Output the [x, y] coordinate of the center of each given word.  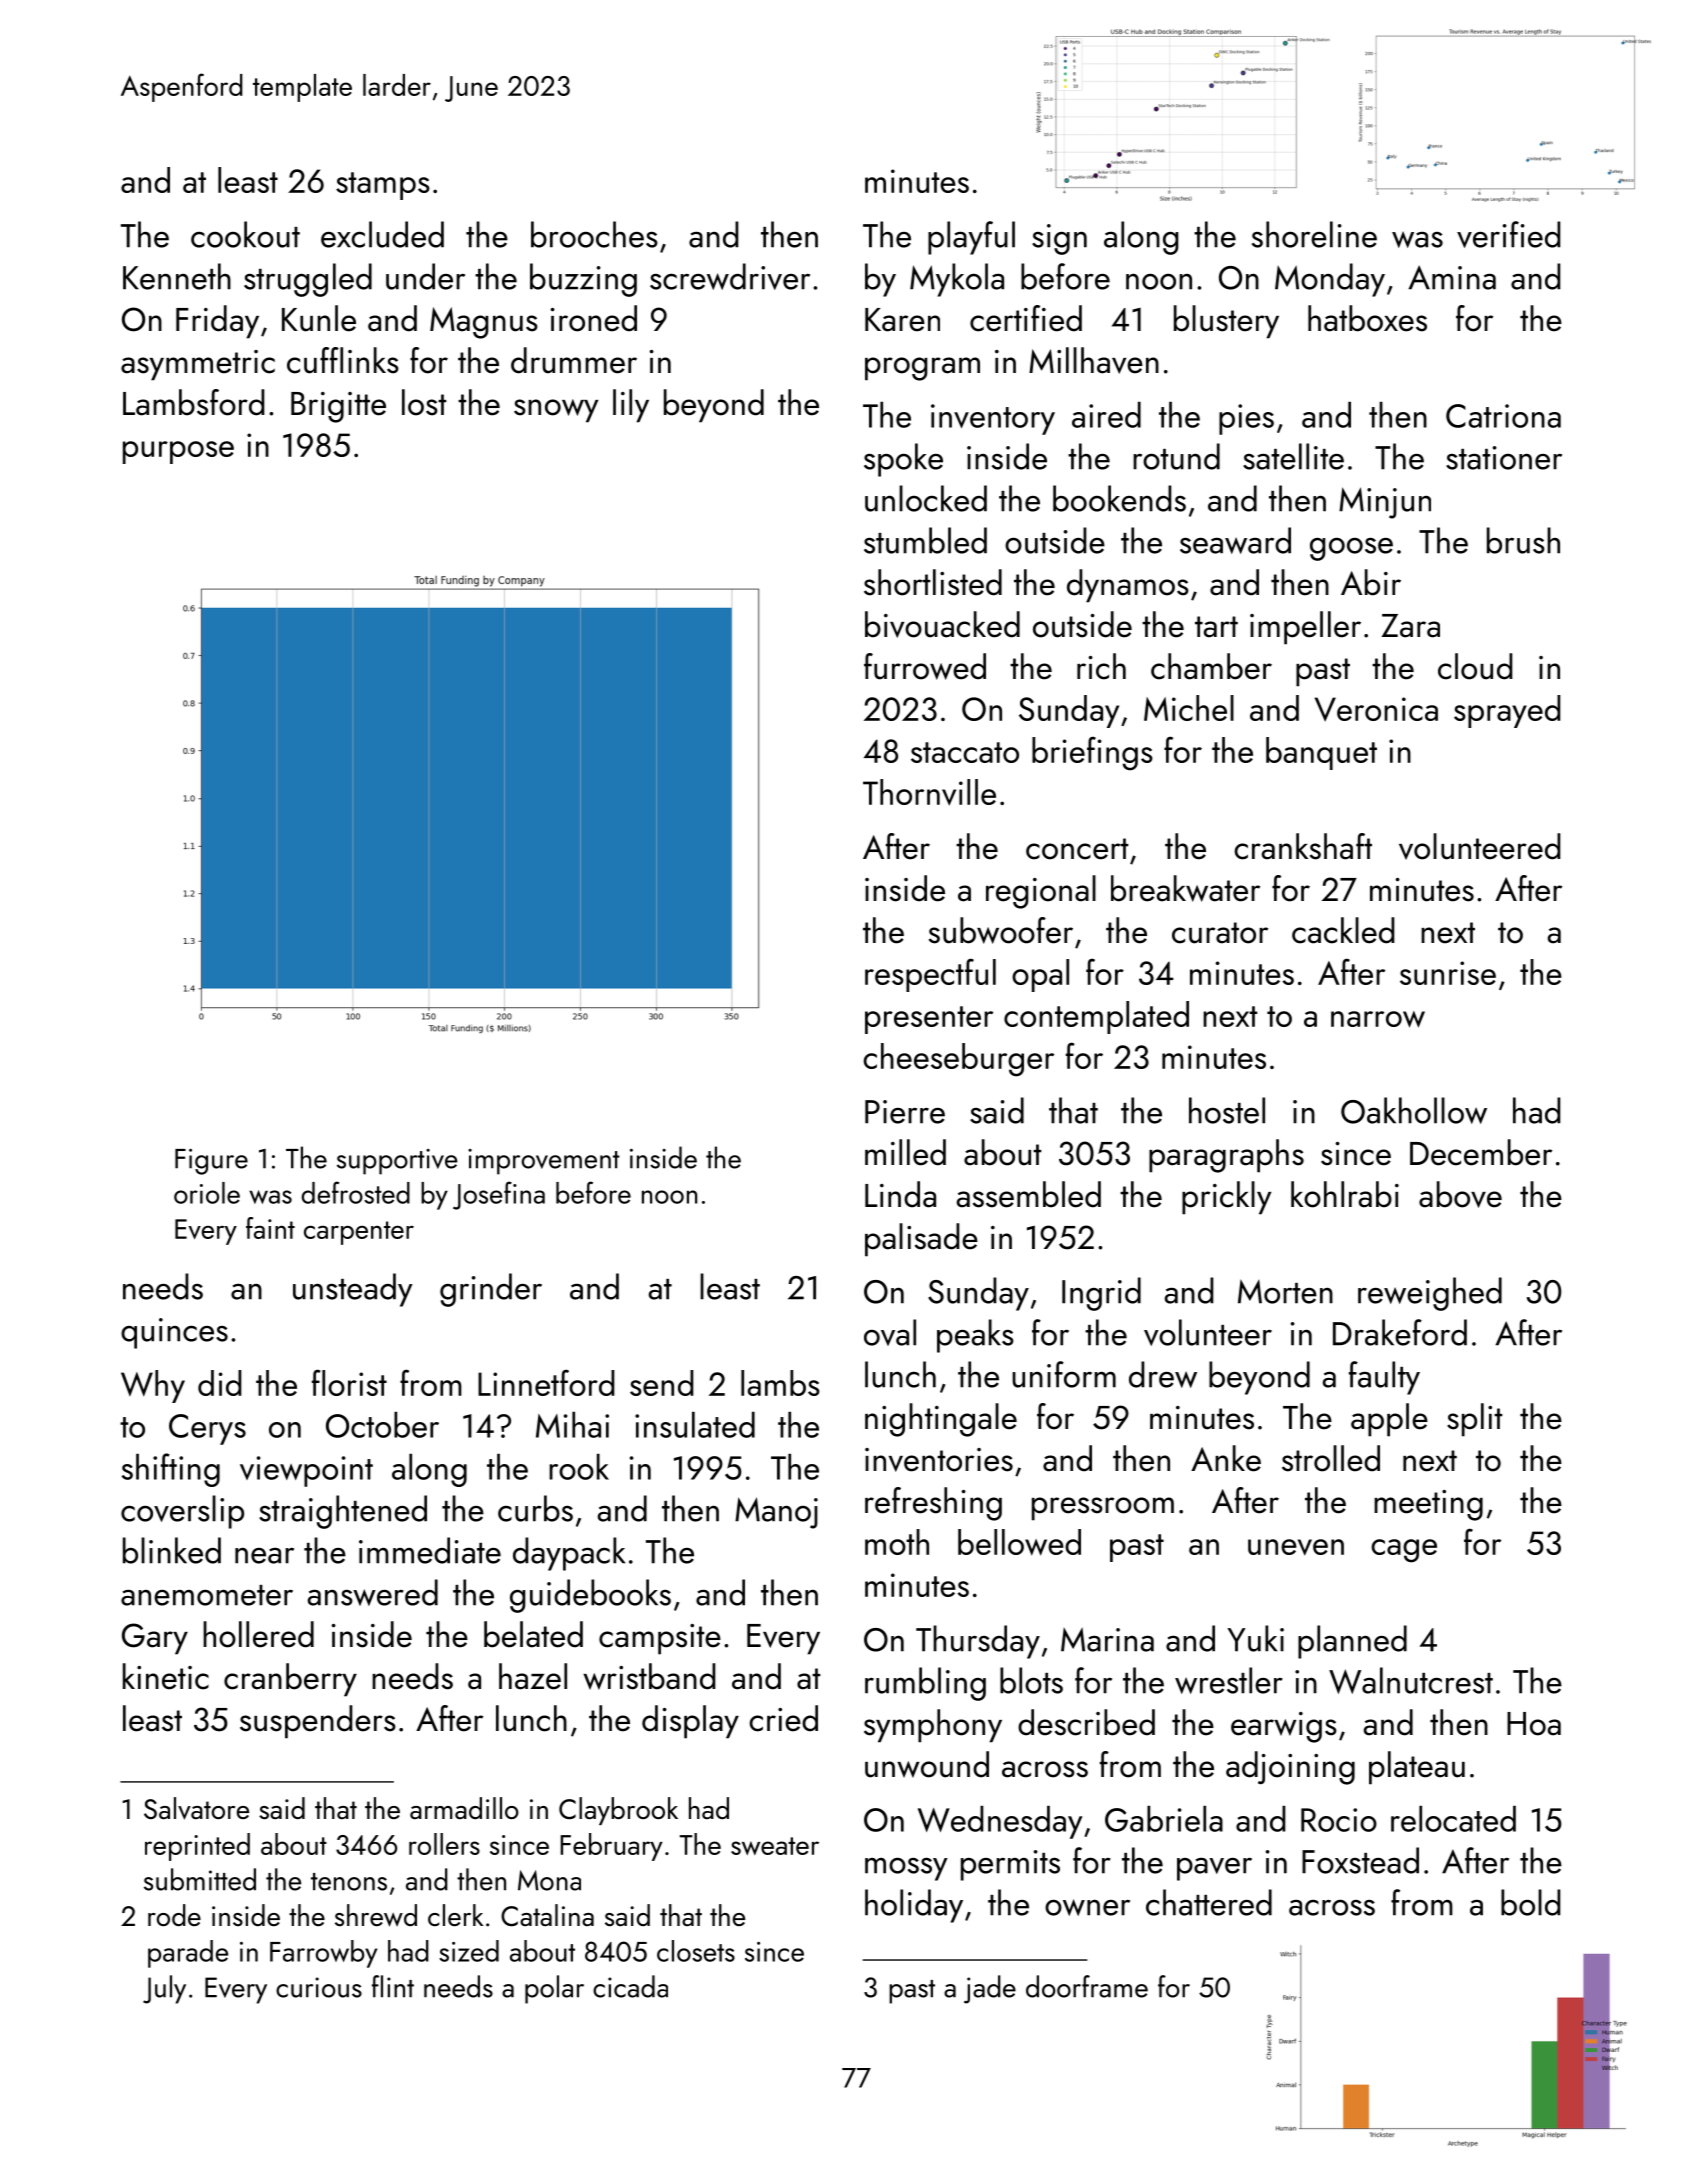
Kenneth [177, 276]
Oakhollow [1414, 1110]
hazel [533, 1676]
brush [1523, 540]
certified [1026, 318]
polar [554, 1989]
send [662, 1383]
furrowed [925, 666]
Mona [549, 1880]
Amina [1452, 277]
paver [1214, 1869]
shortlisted [933, 582]
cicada [630, 1986]
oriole [207, 1193]
